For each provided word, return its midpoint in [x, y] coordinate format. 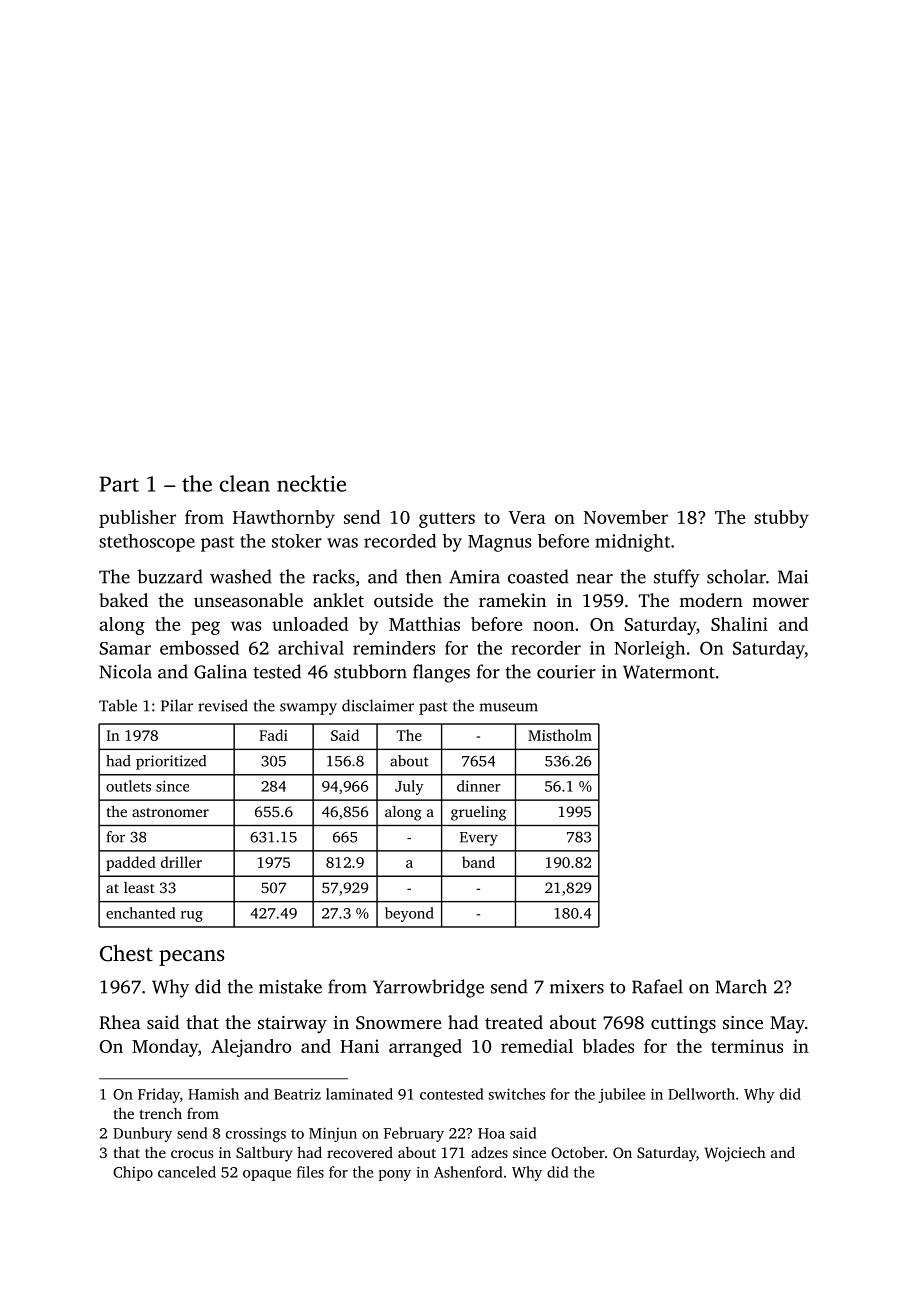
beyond [409, 914]
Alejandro [251, 1048]
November [626, 517]
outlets [128, 786]
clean [245, 483]
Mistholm [560, 735]
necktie [311, 483]
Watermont [669, 672]
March [741, 986]
